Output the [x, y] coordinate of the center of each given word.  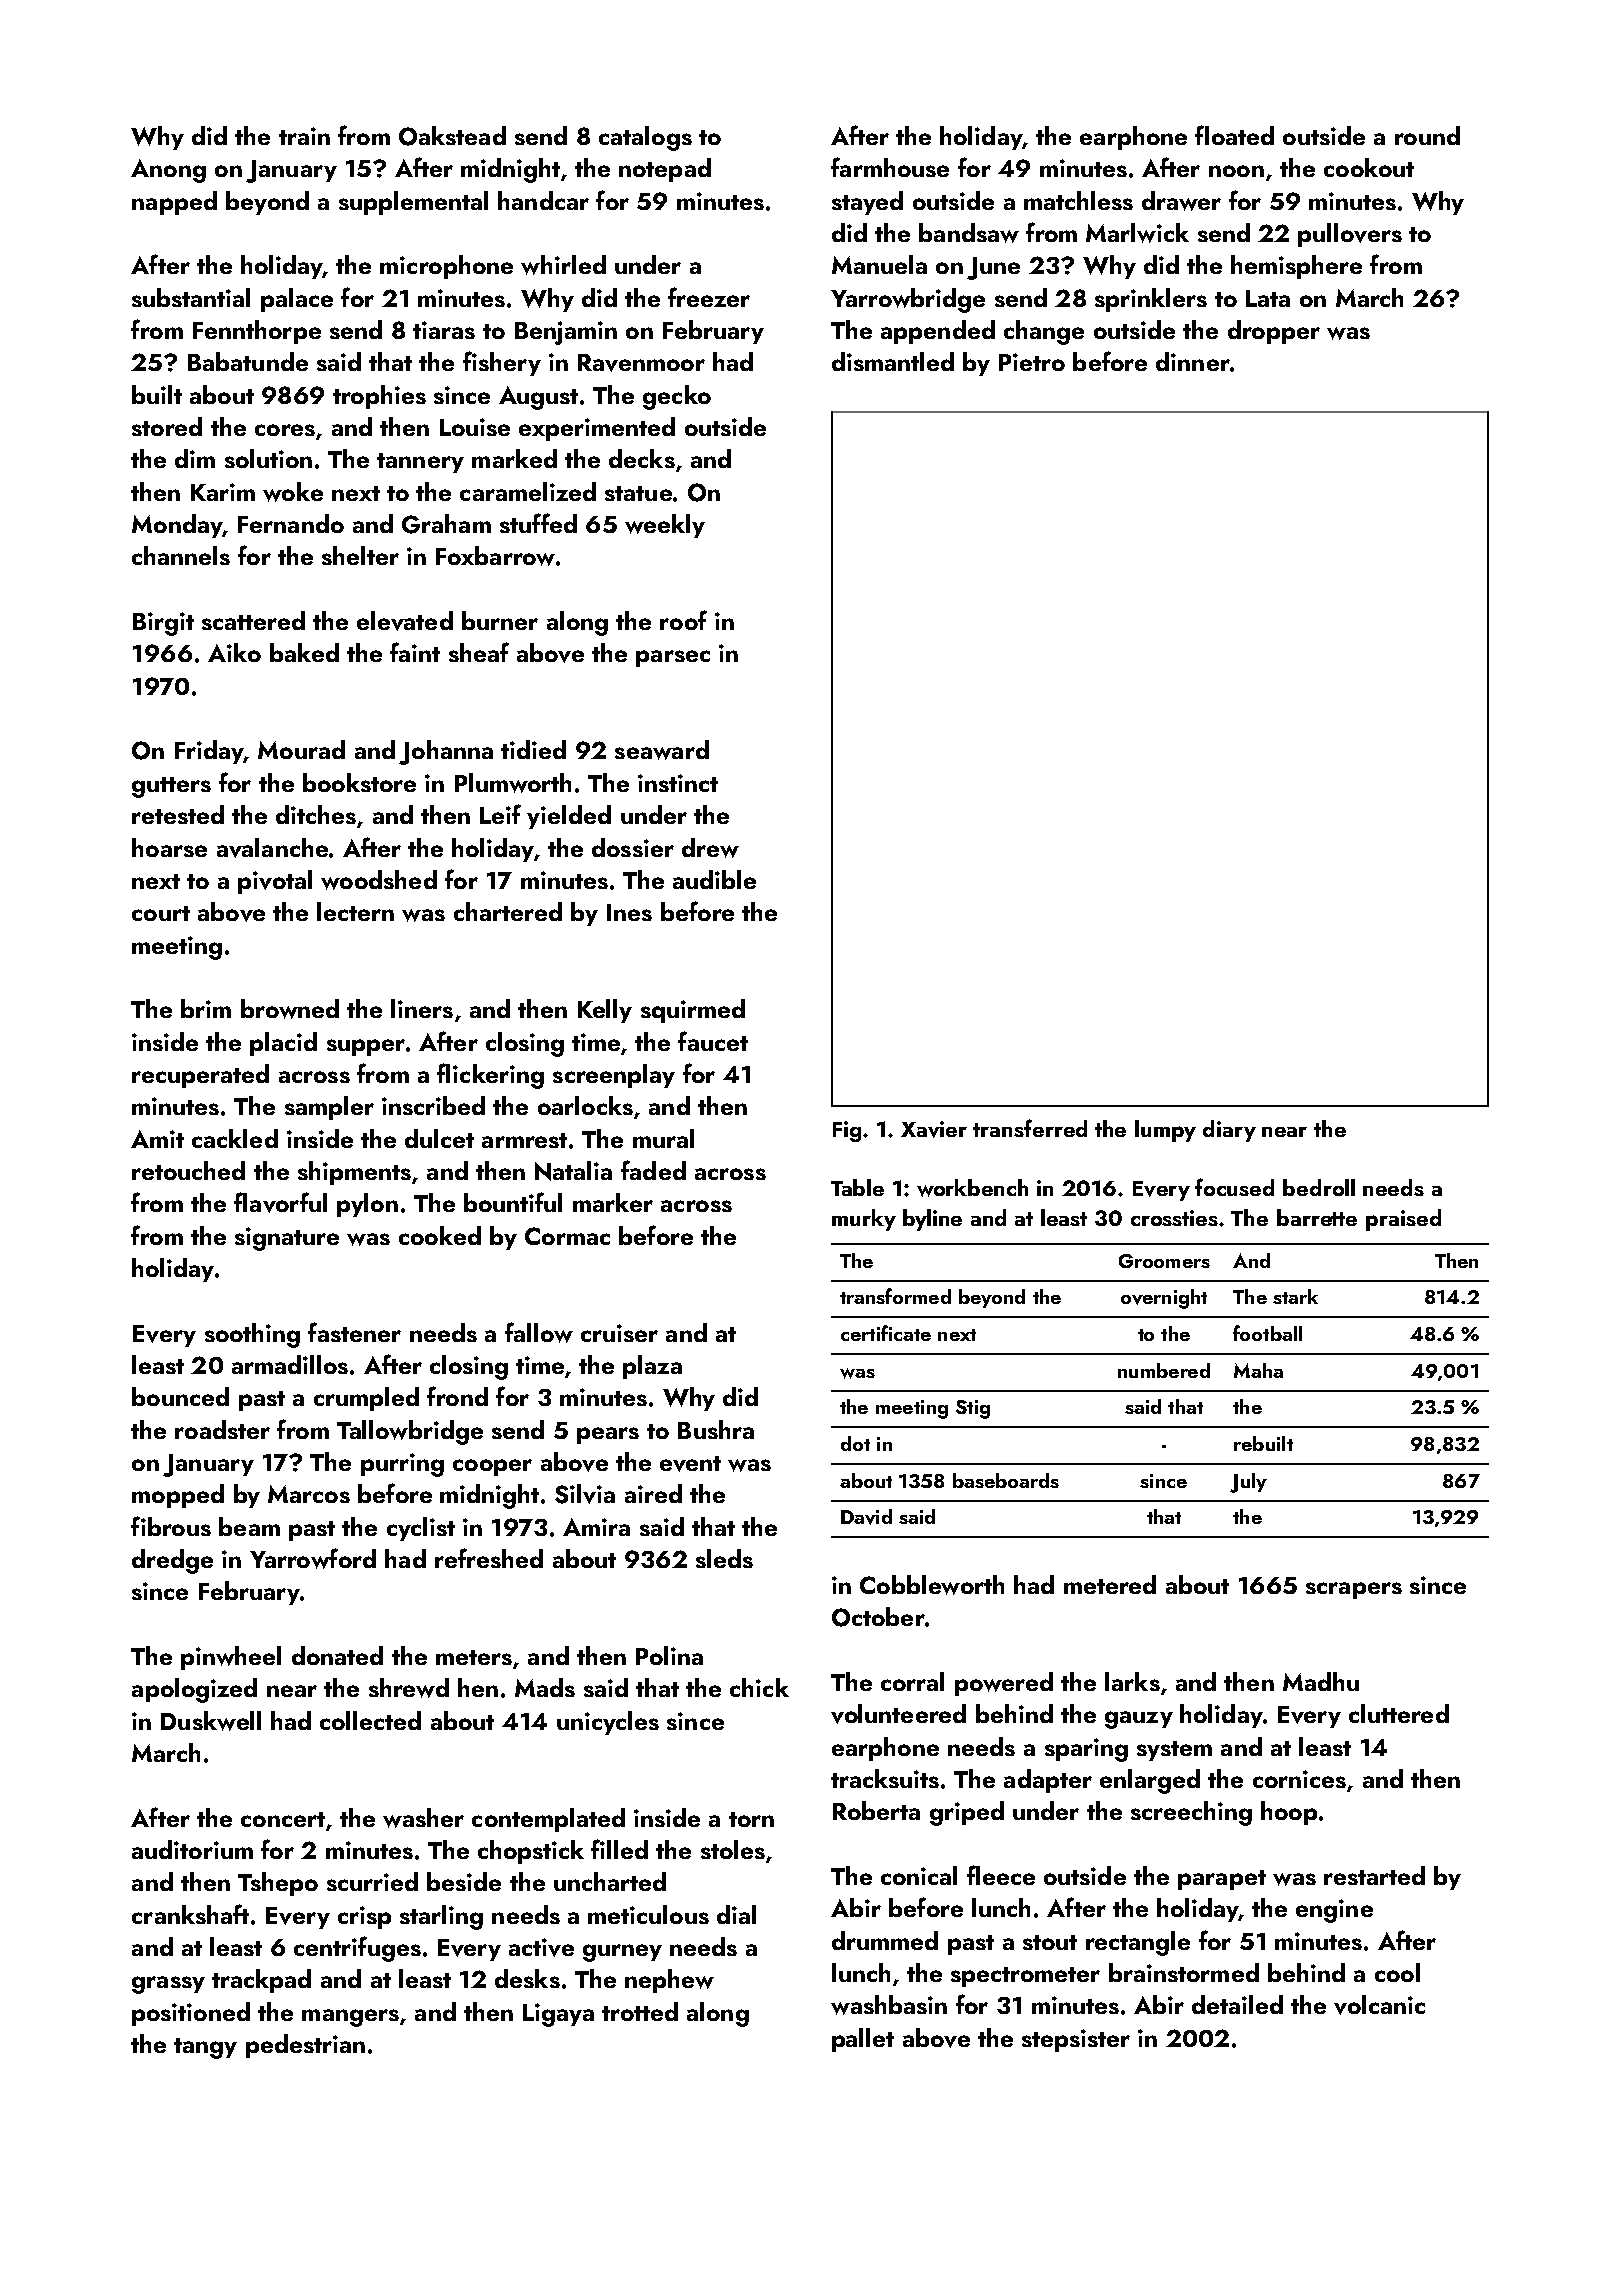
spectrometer [1025, 1977]
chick [759, 1687]
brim [206, 1008]
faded [653, 1170]
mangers [350, 2018]
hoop [1289, 1813]
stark [1295, 1296]
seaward [662, 750]
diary [1229, 1131]
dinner [1193, 361]
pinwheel [231, 1658]
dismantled [893, 361]
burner [500, 620]
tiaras [444, 330]
